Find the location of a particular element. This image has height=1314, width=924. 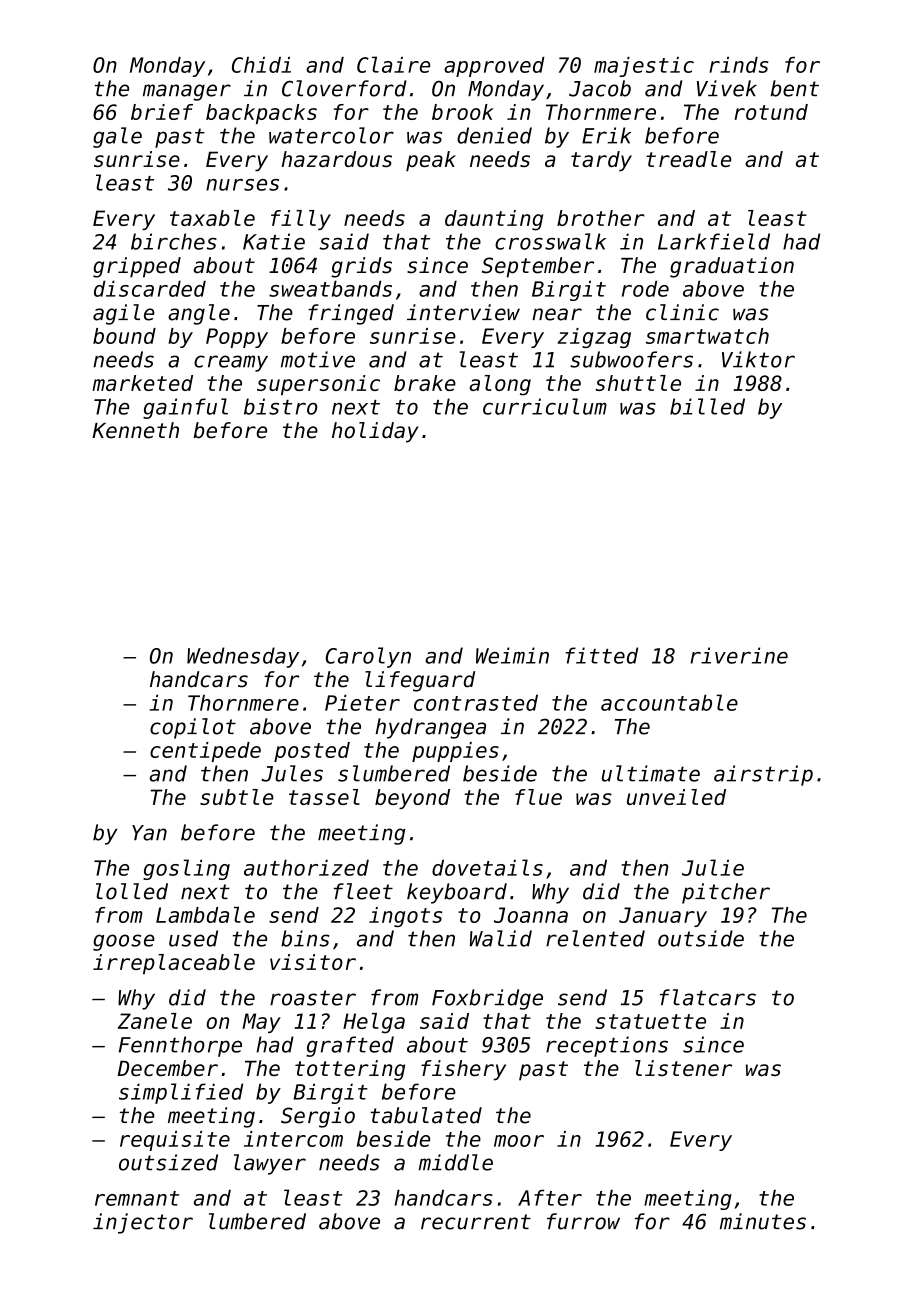

gainful is located at coordinates (185, 408).
